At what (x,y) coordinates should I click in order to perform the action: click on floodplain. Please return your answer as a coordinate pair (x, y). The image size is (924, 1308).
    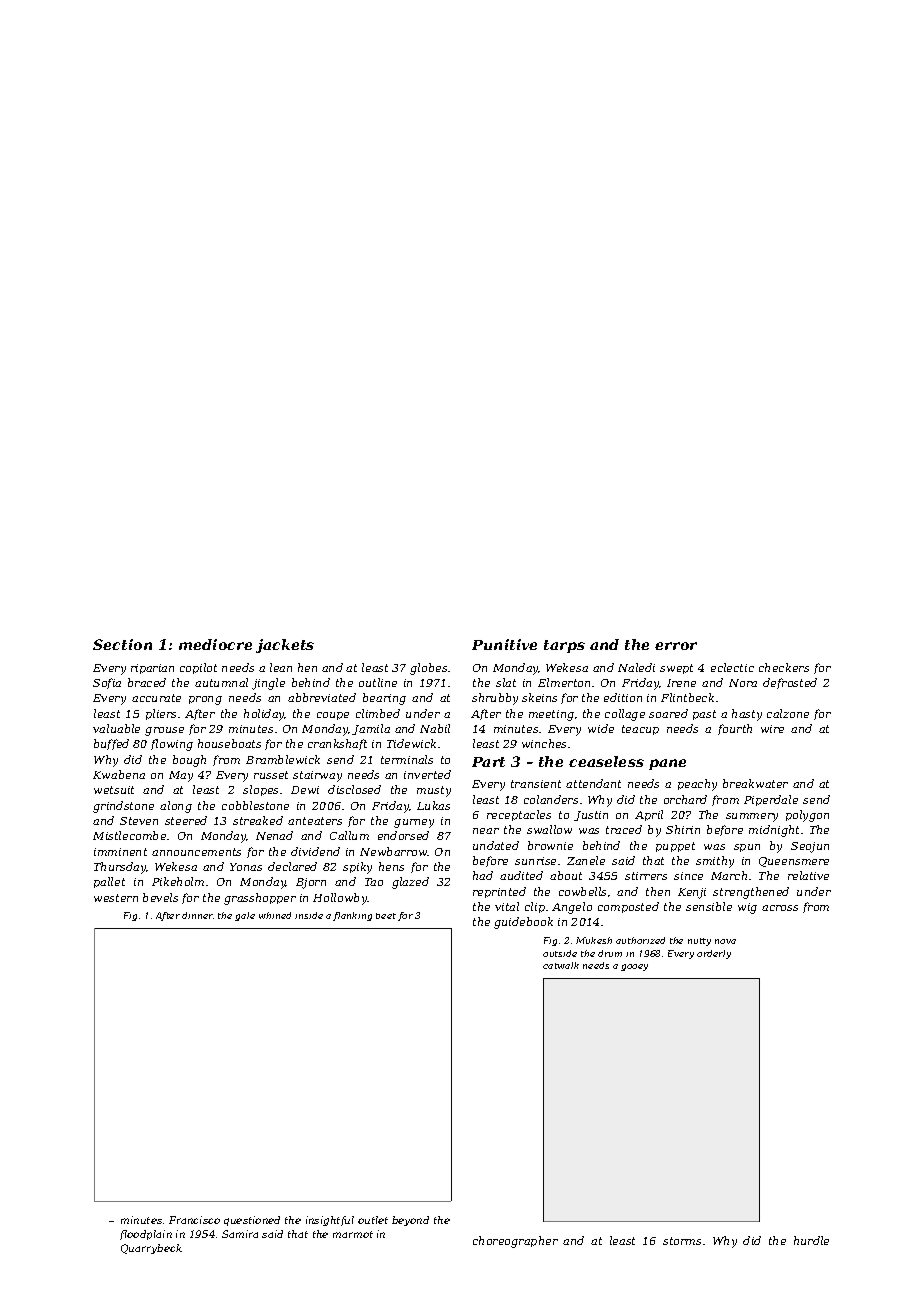
    Looking at the image, I should click on (146, 1235).
